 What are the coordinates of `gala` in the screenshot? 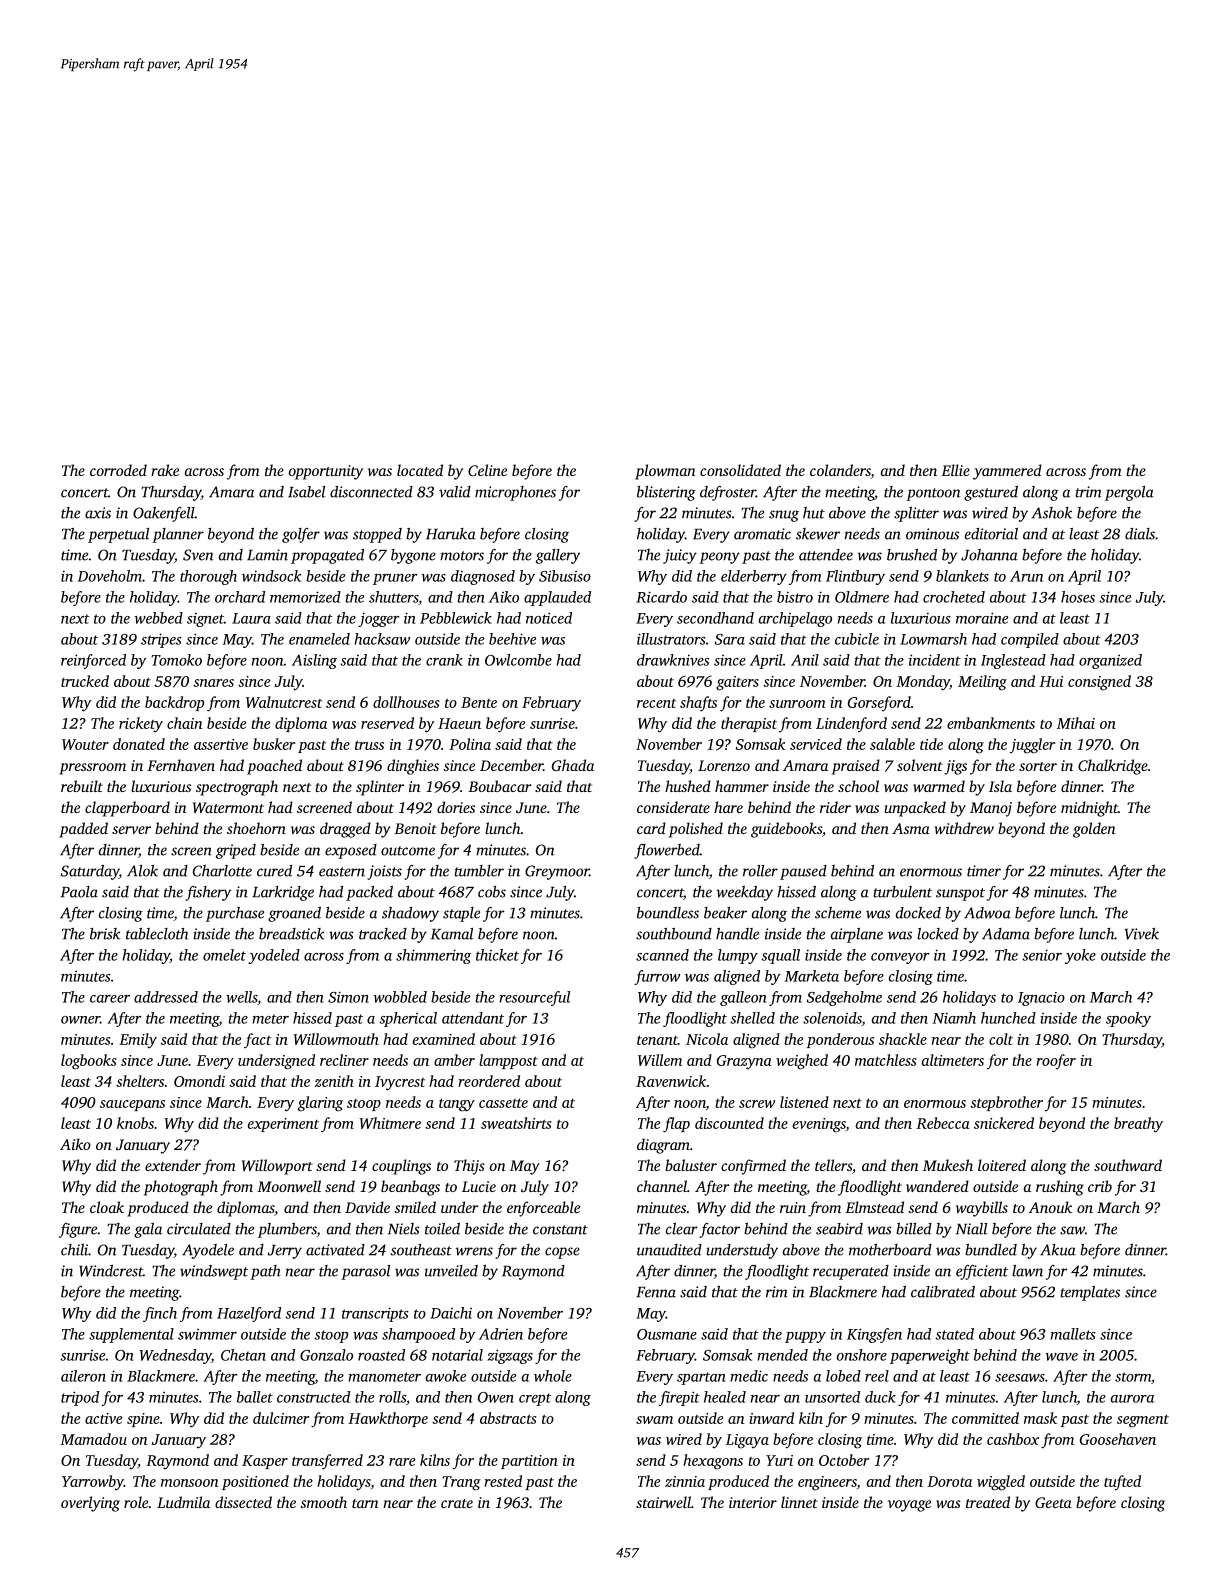 It's located at (148, 1230).
